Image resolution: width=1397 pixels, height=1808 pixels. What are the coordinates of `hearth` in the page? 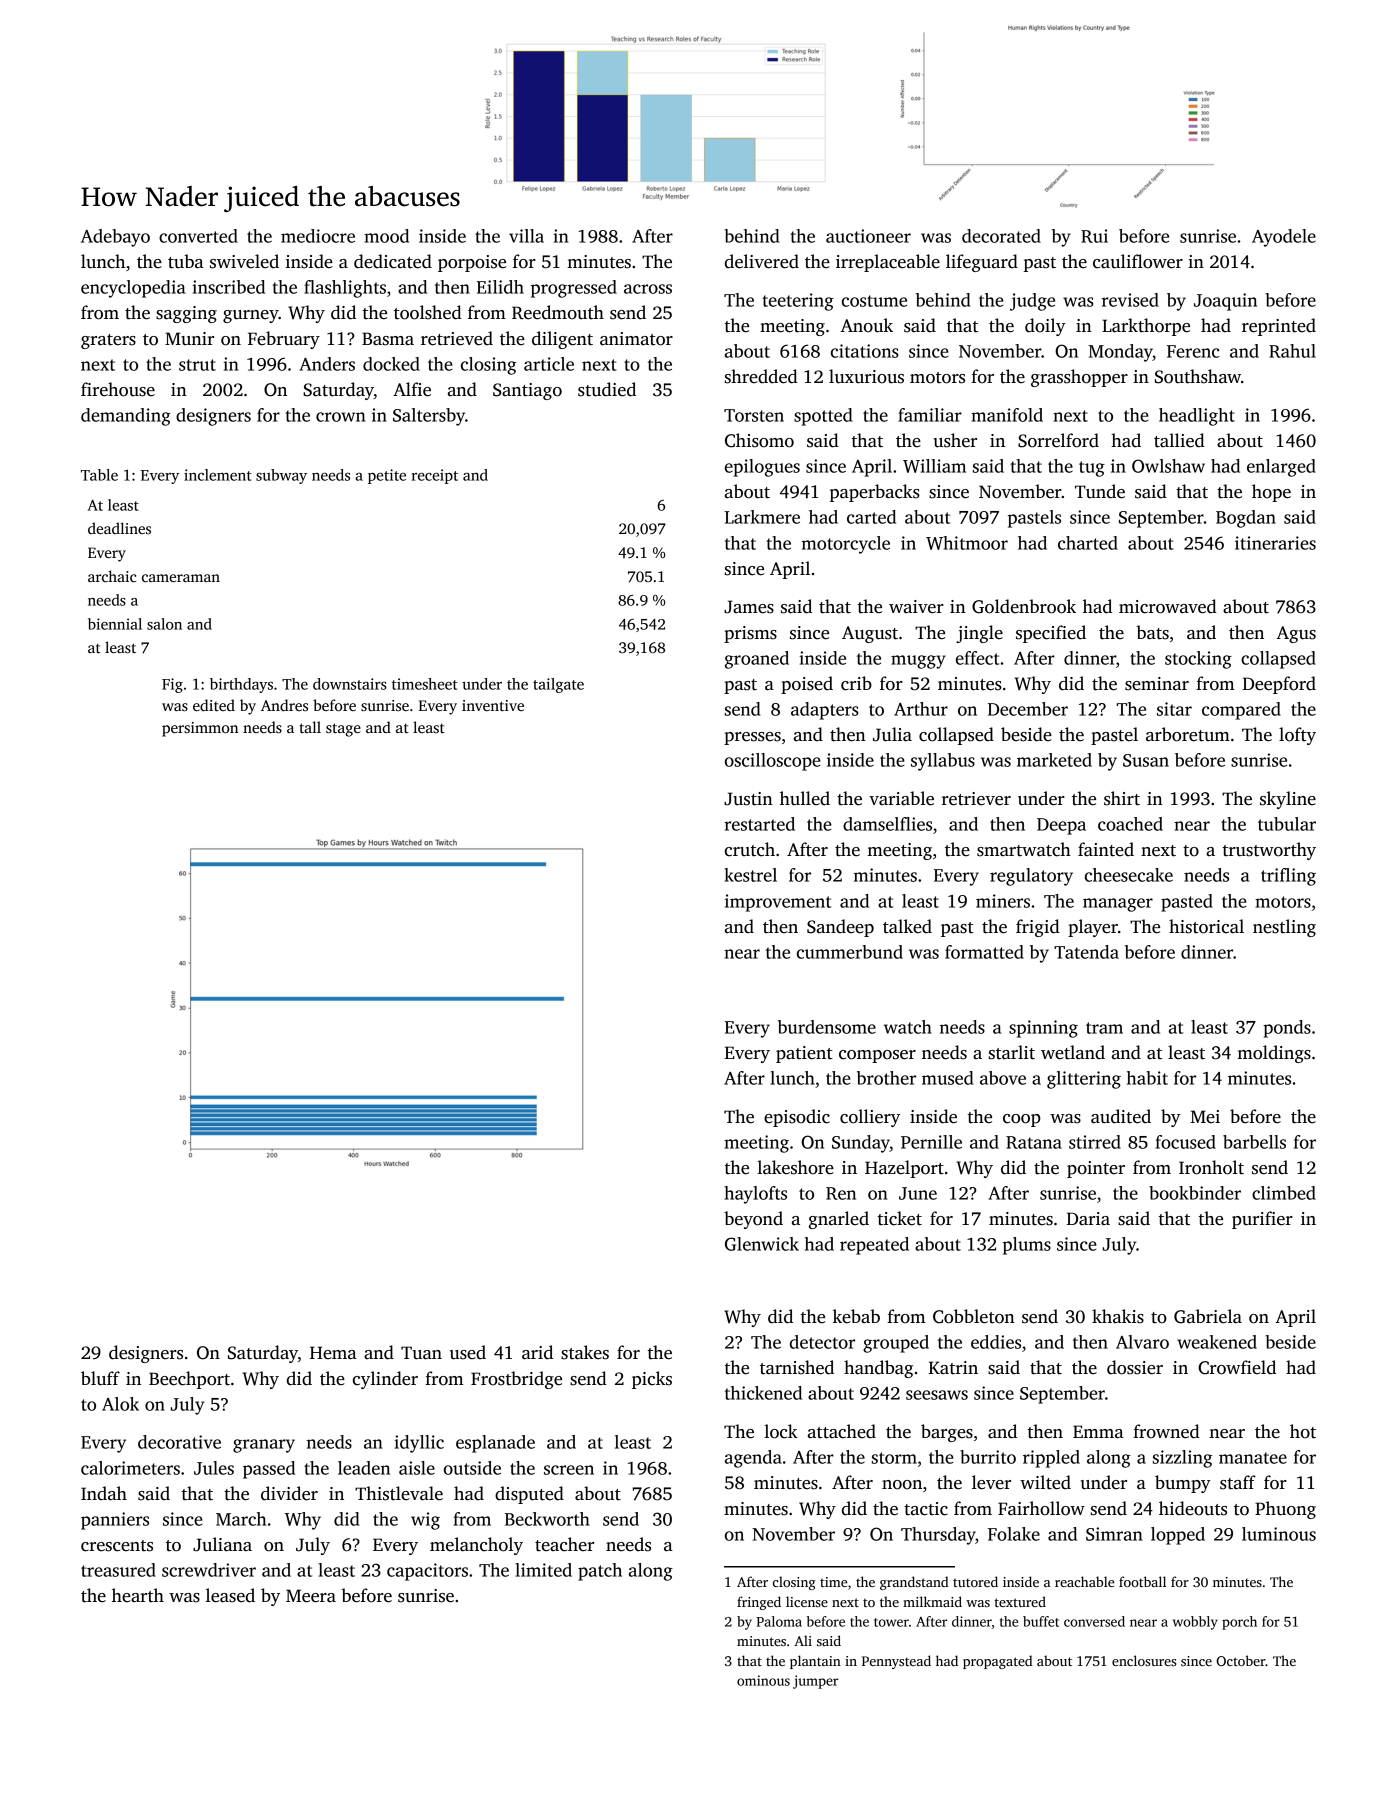 It's located at (138, 1595).
